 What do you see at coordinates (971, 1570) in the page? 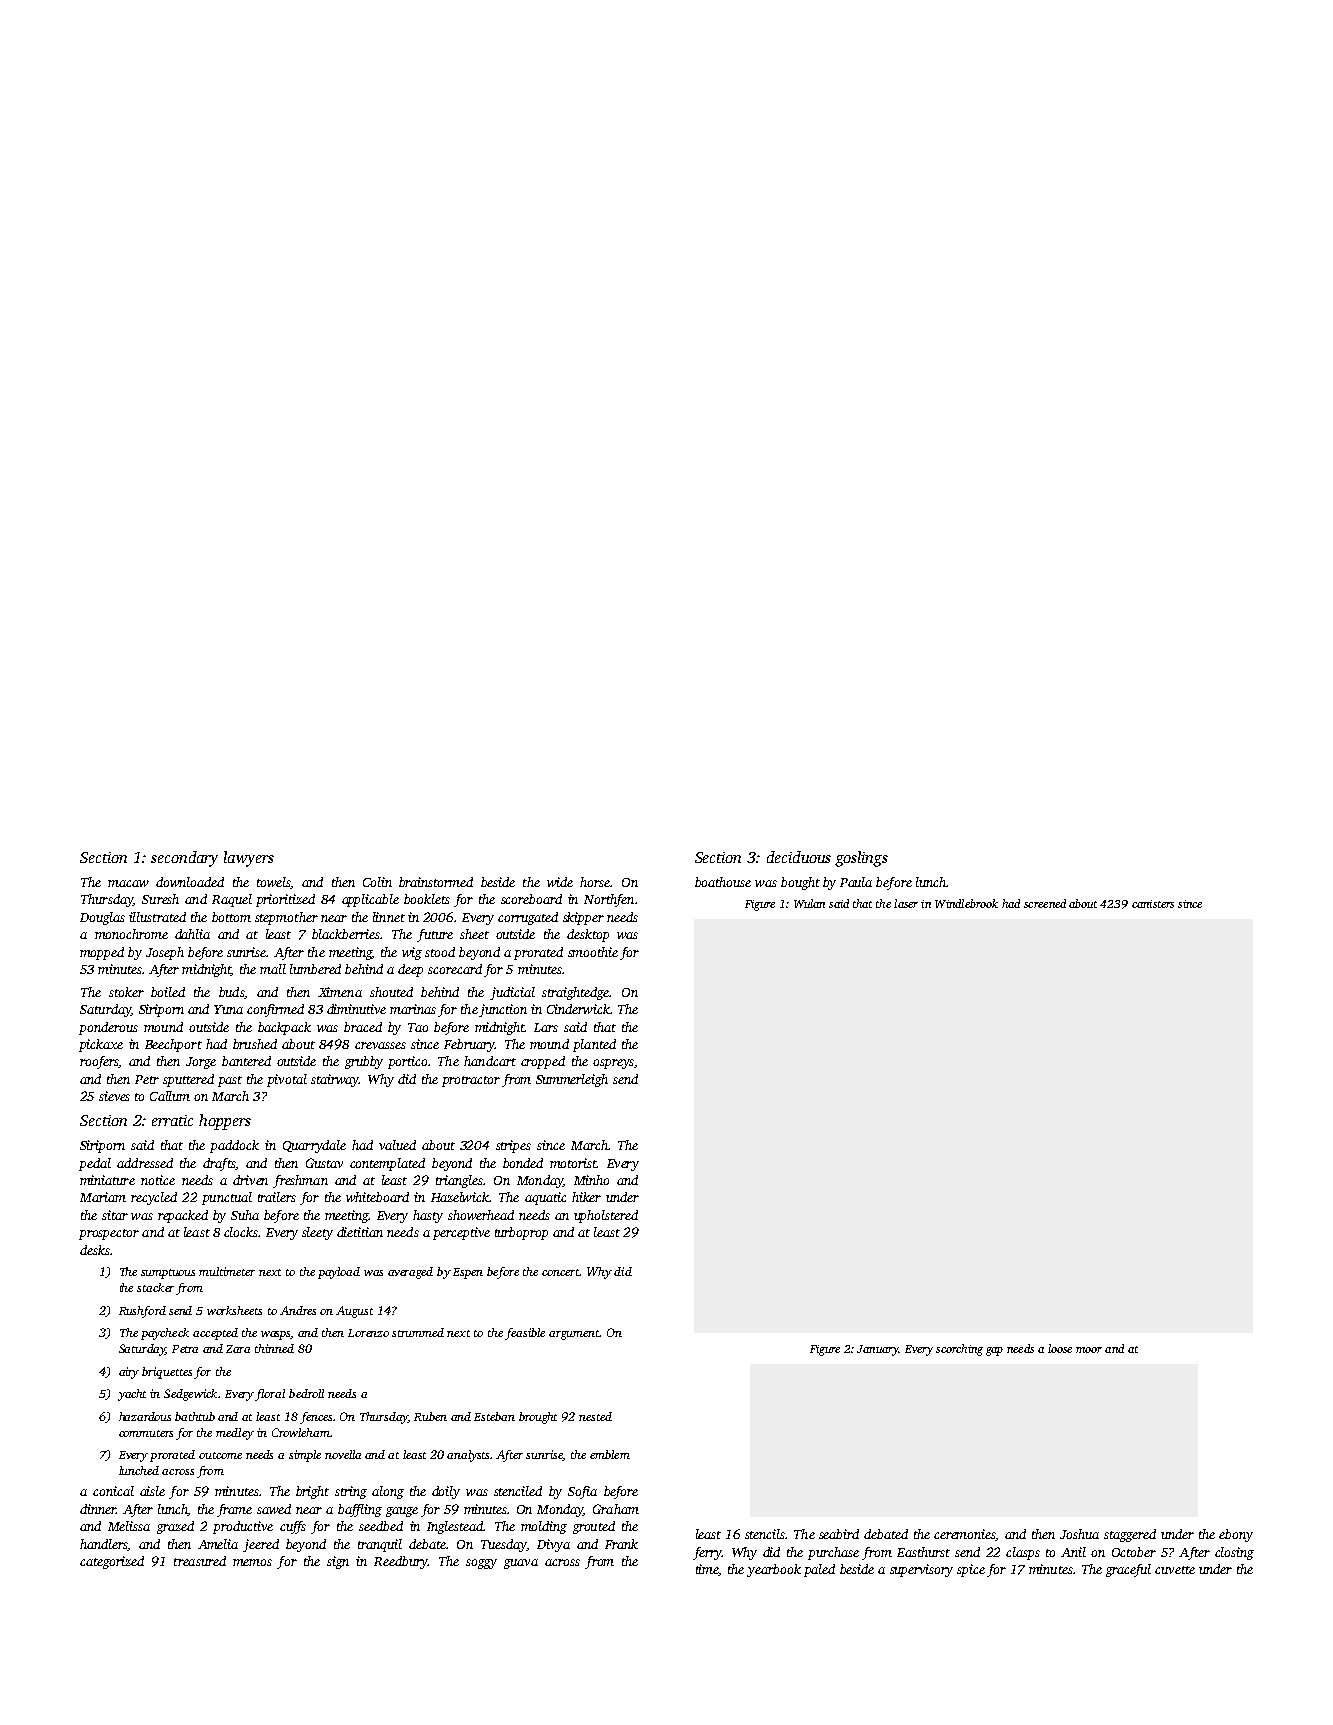
I see `spice` at bounding box center [971, 1570].
